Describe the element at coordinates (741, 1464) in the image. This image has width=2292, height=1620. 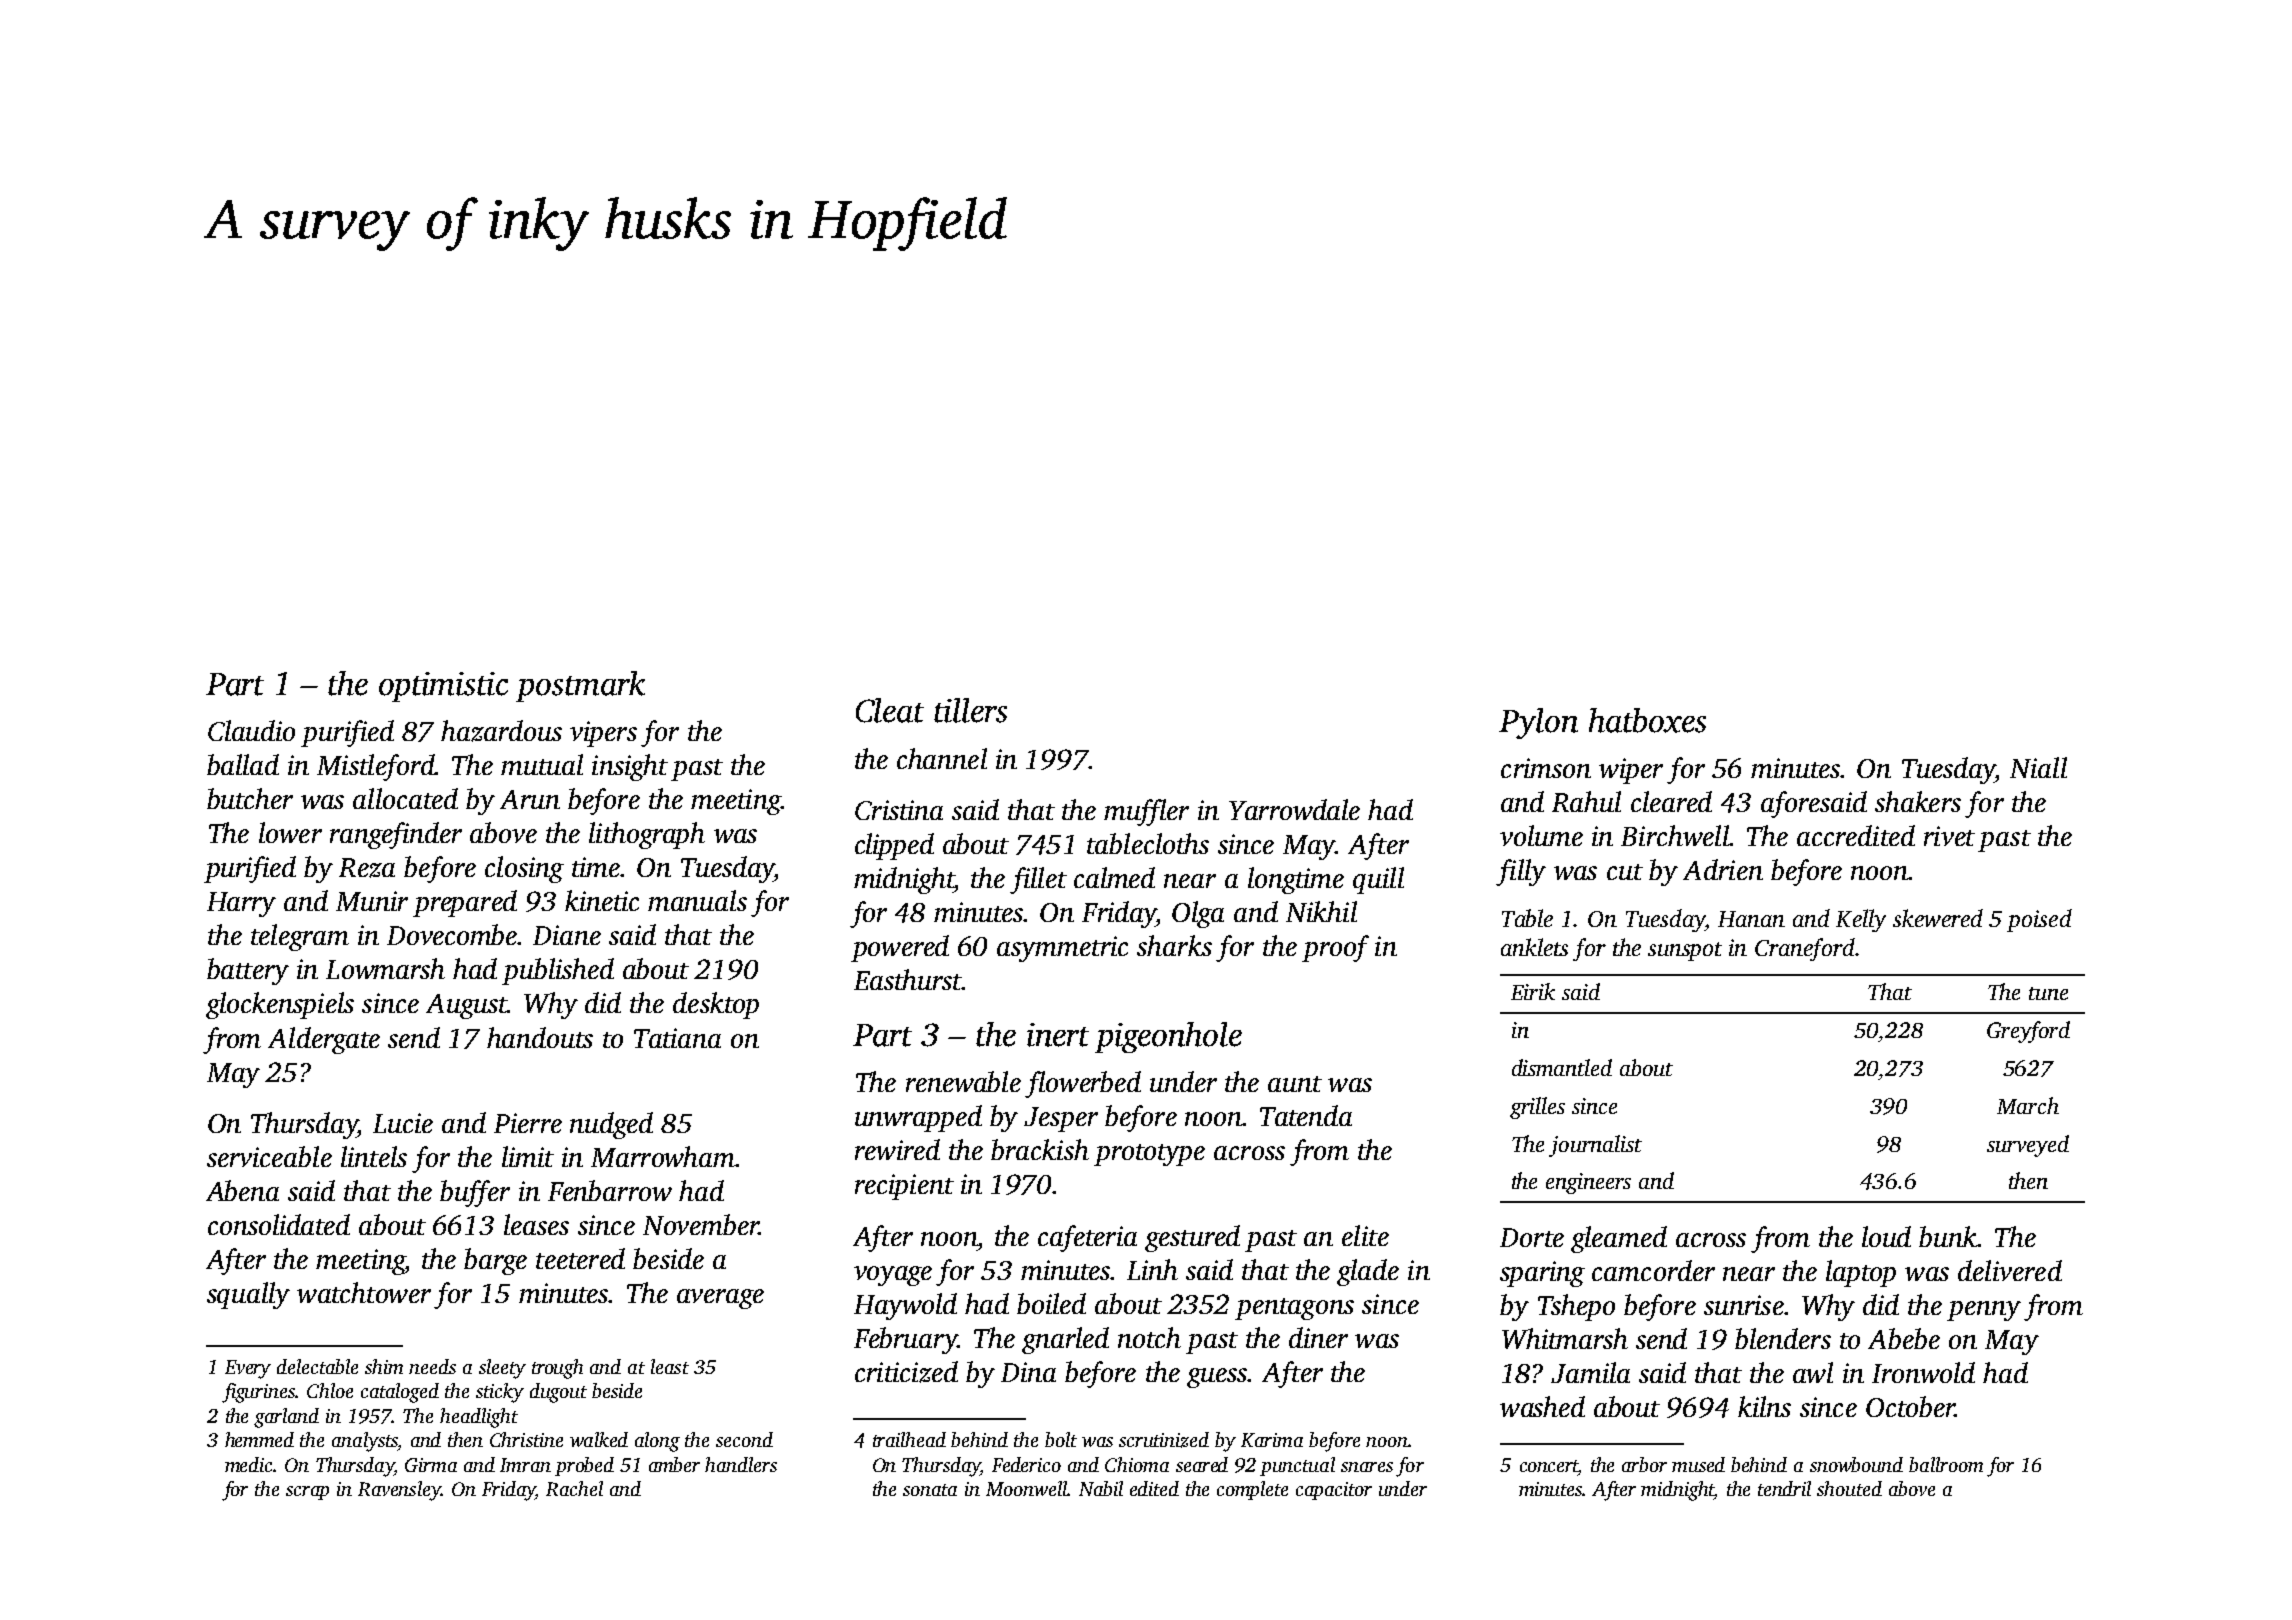
I see `handlers` at that location.
